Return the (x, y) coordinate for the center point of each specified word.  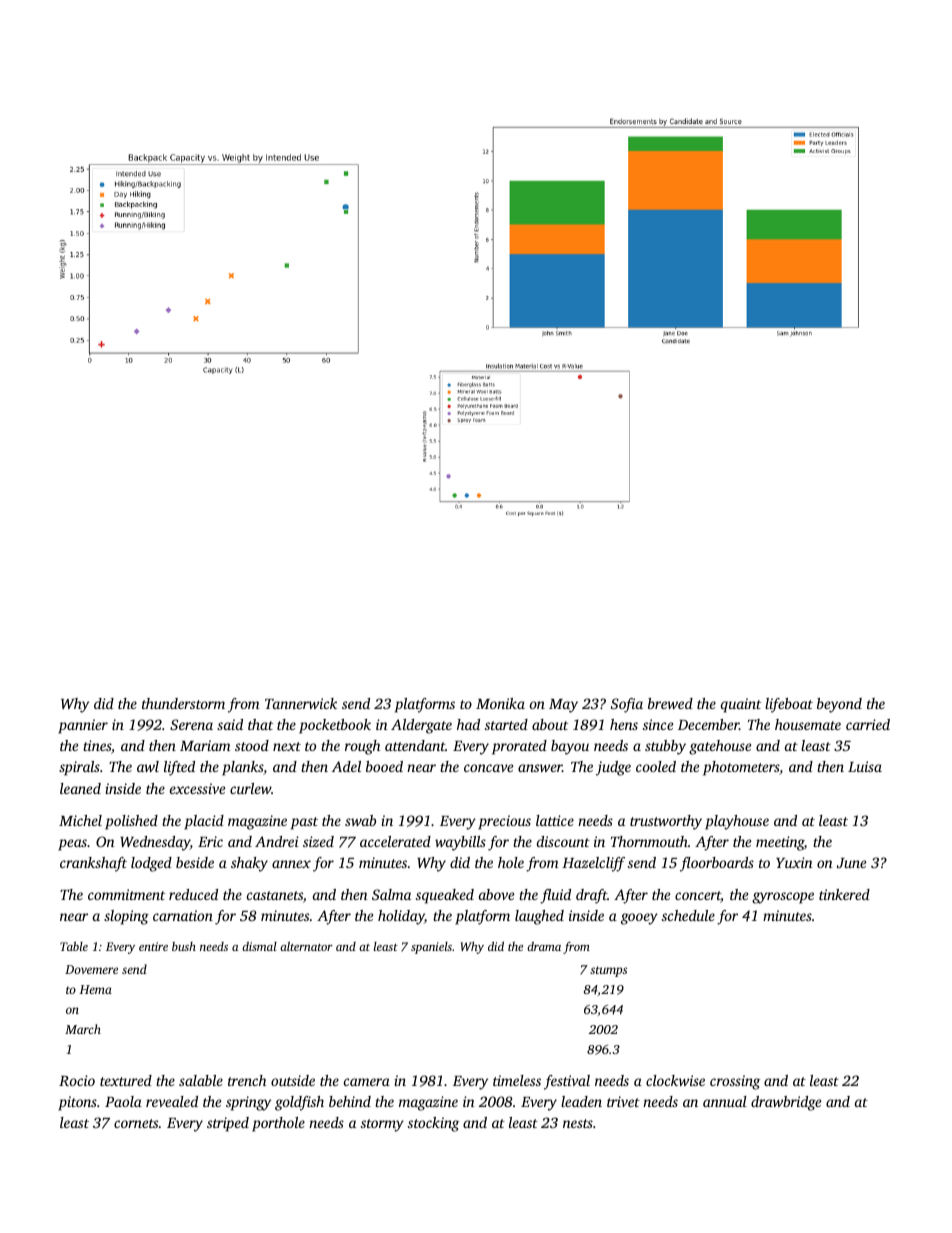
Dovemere (91, 969)
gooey (639, 919)
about (550, 724)
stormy (382, 1125)
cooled (656, 766)
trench (247, 1080)
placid (204, 822)
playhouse (737, 822)
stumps (608, 971)
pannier (83, 726)
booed (384, 766)
